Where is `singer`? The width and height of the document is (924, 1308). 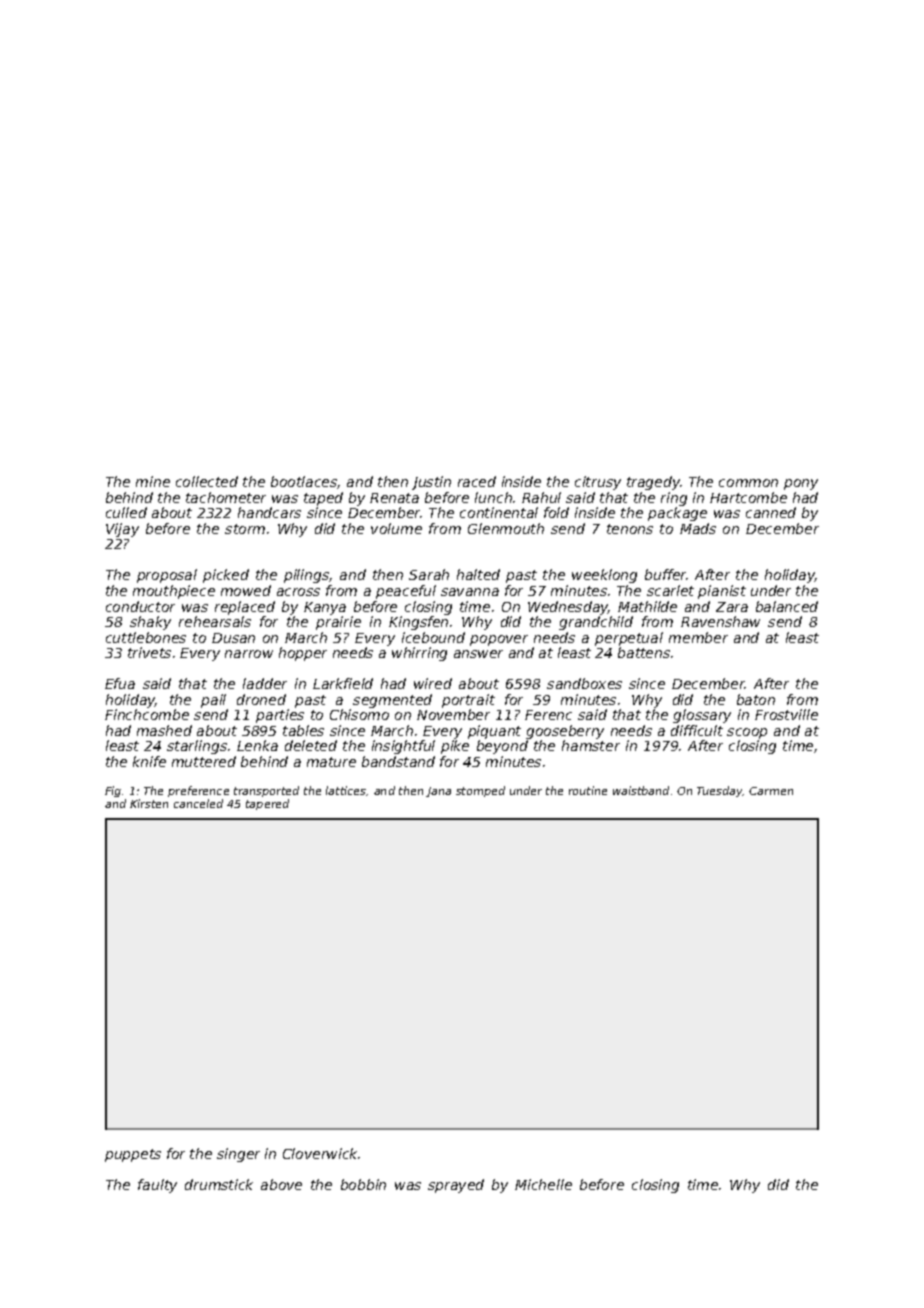 singer is located at coordinates (238, 1155).
